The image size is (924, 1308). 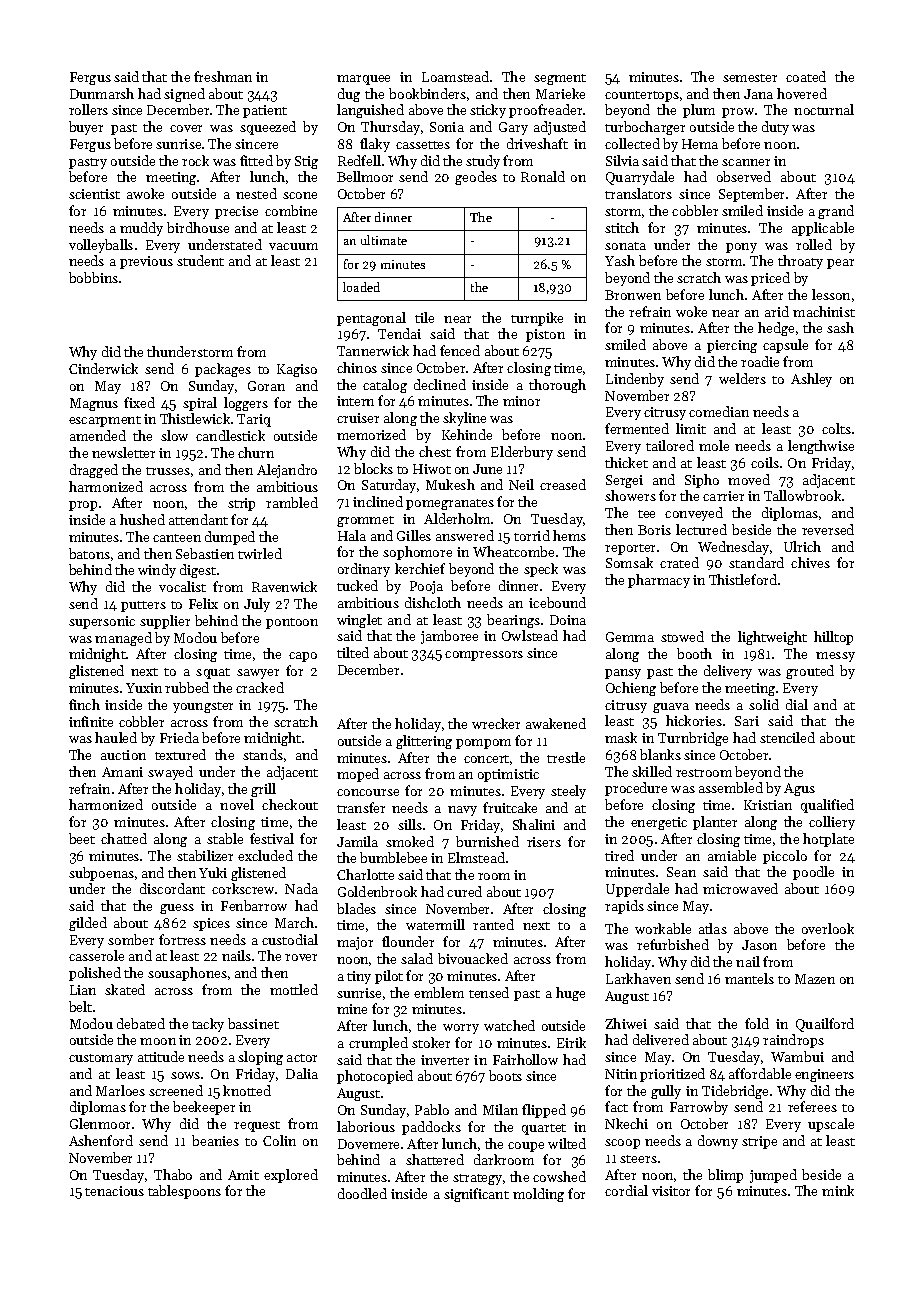 I want to click on prop, so click(x=83, y=506).
